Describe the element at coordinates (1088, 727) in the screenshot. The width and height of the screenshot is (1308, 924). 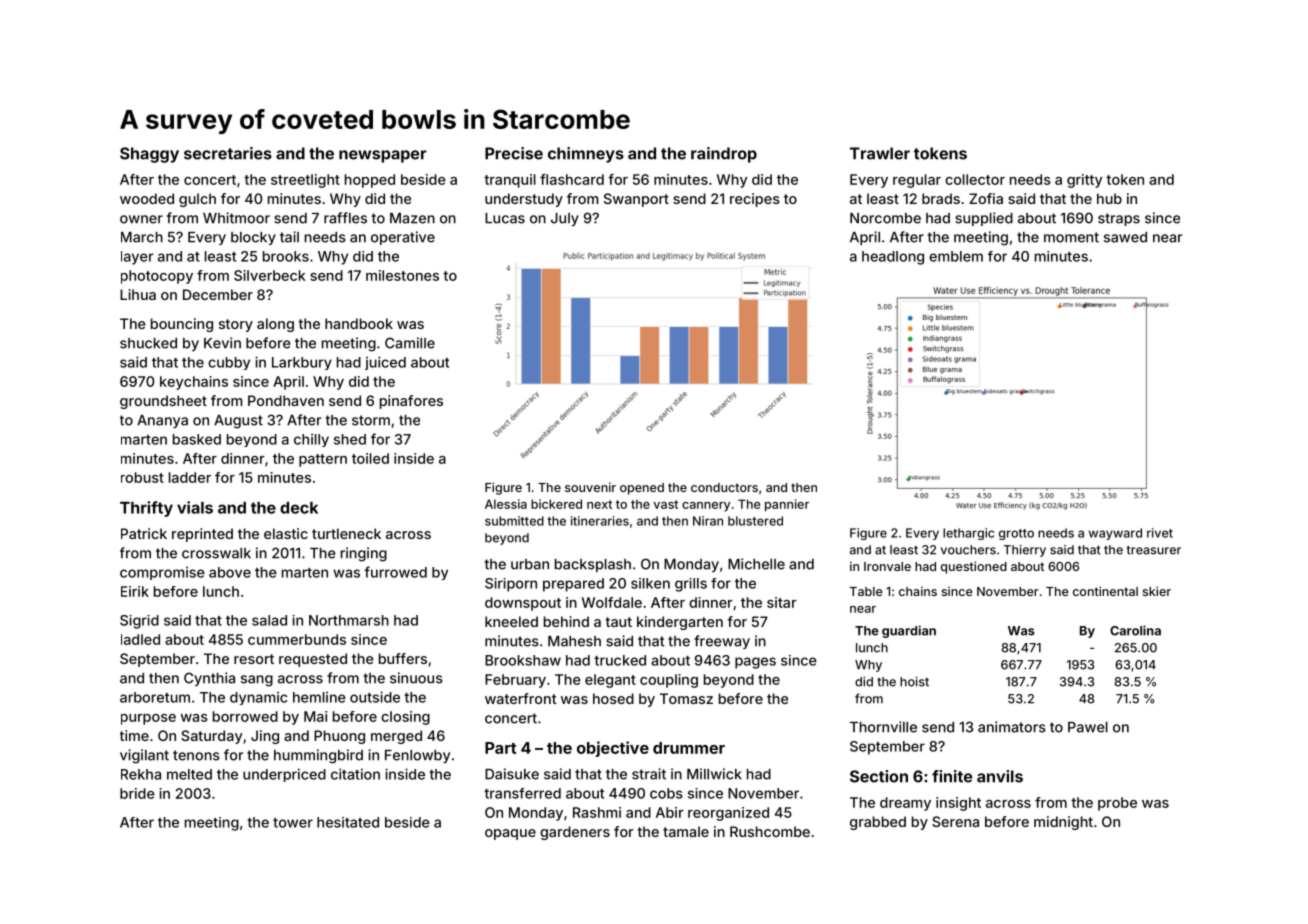
I see `Pawel` at that location.
